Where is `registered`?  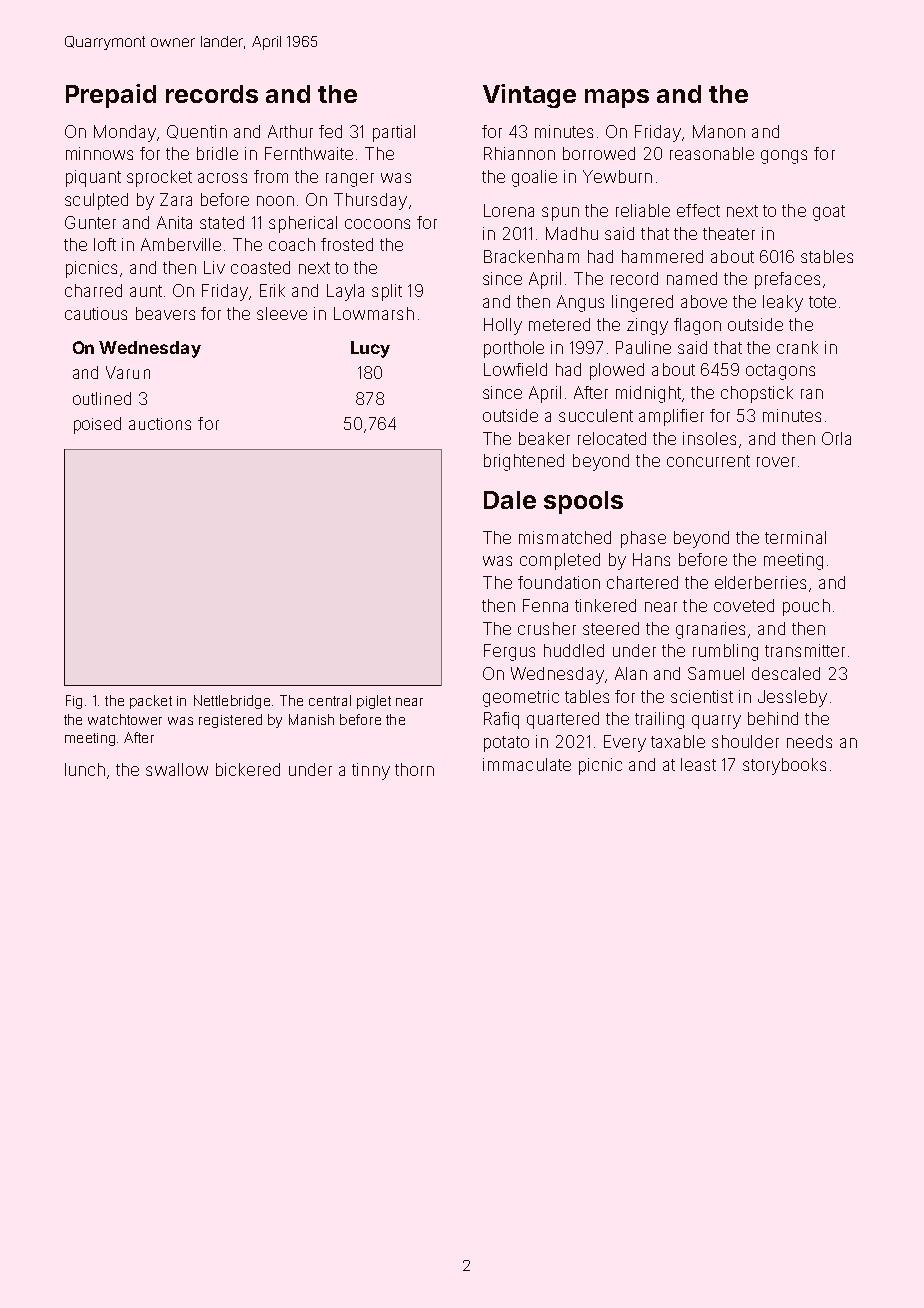 registered is located at coordinates (230, 721).
